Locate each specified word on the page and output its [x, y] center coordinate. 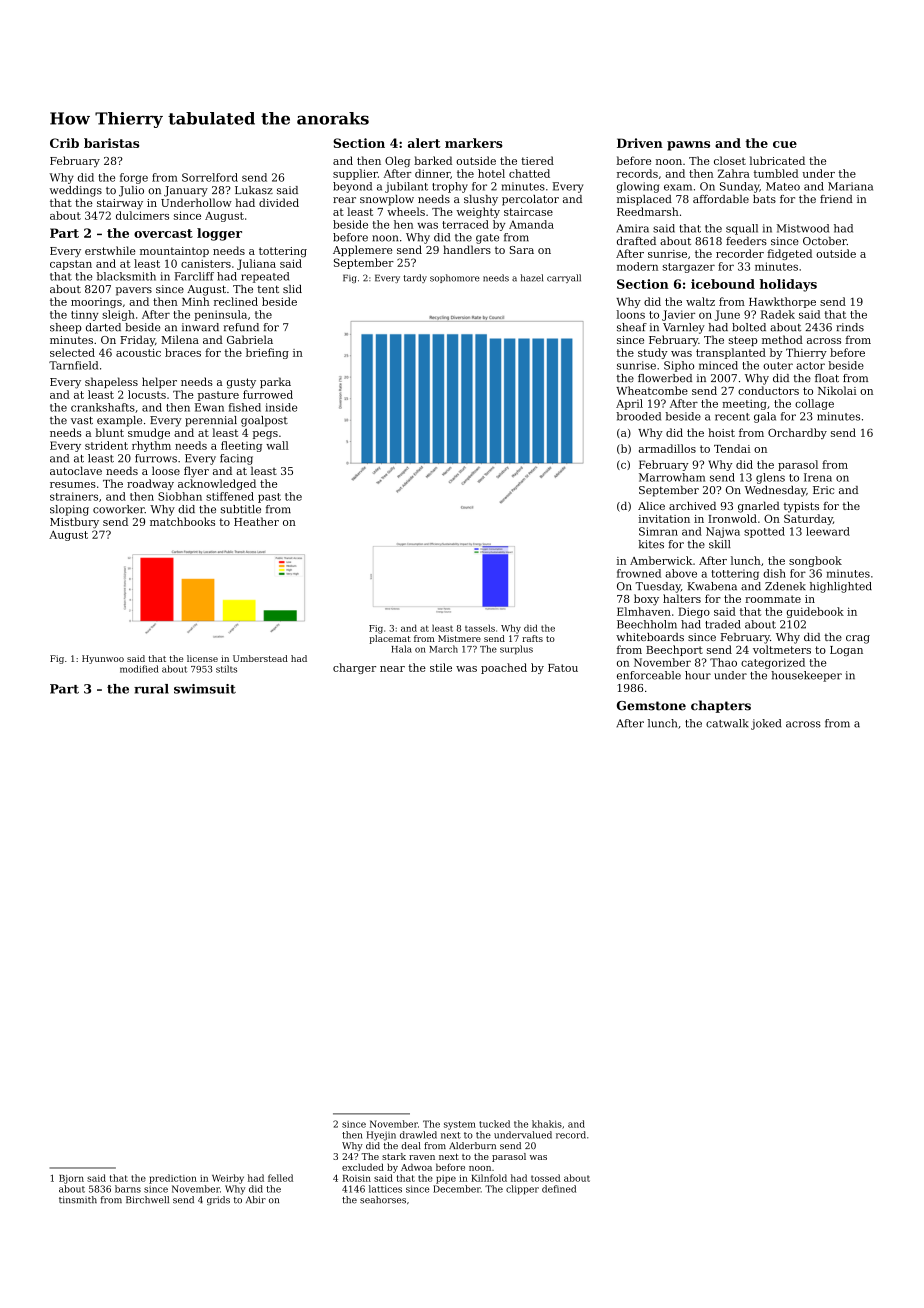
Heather [256, 521]
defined [559, 1189]
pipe [446, 1179]
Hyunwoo [103, 659]
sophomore [455, 278]
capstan [71, 265]
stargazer [688, 268]
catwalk [727, 723]
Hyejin [381, 1136]
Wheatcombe [652, 390]
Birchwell [147, 1200]
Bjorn [71, 1179]
